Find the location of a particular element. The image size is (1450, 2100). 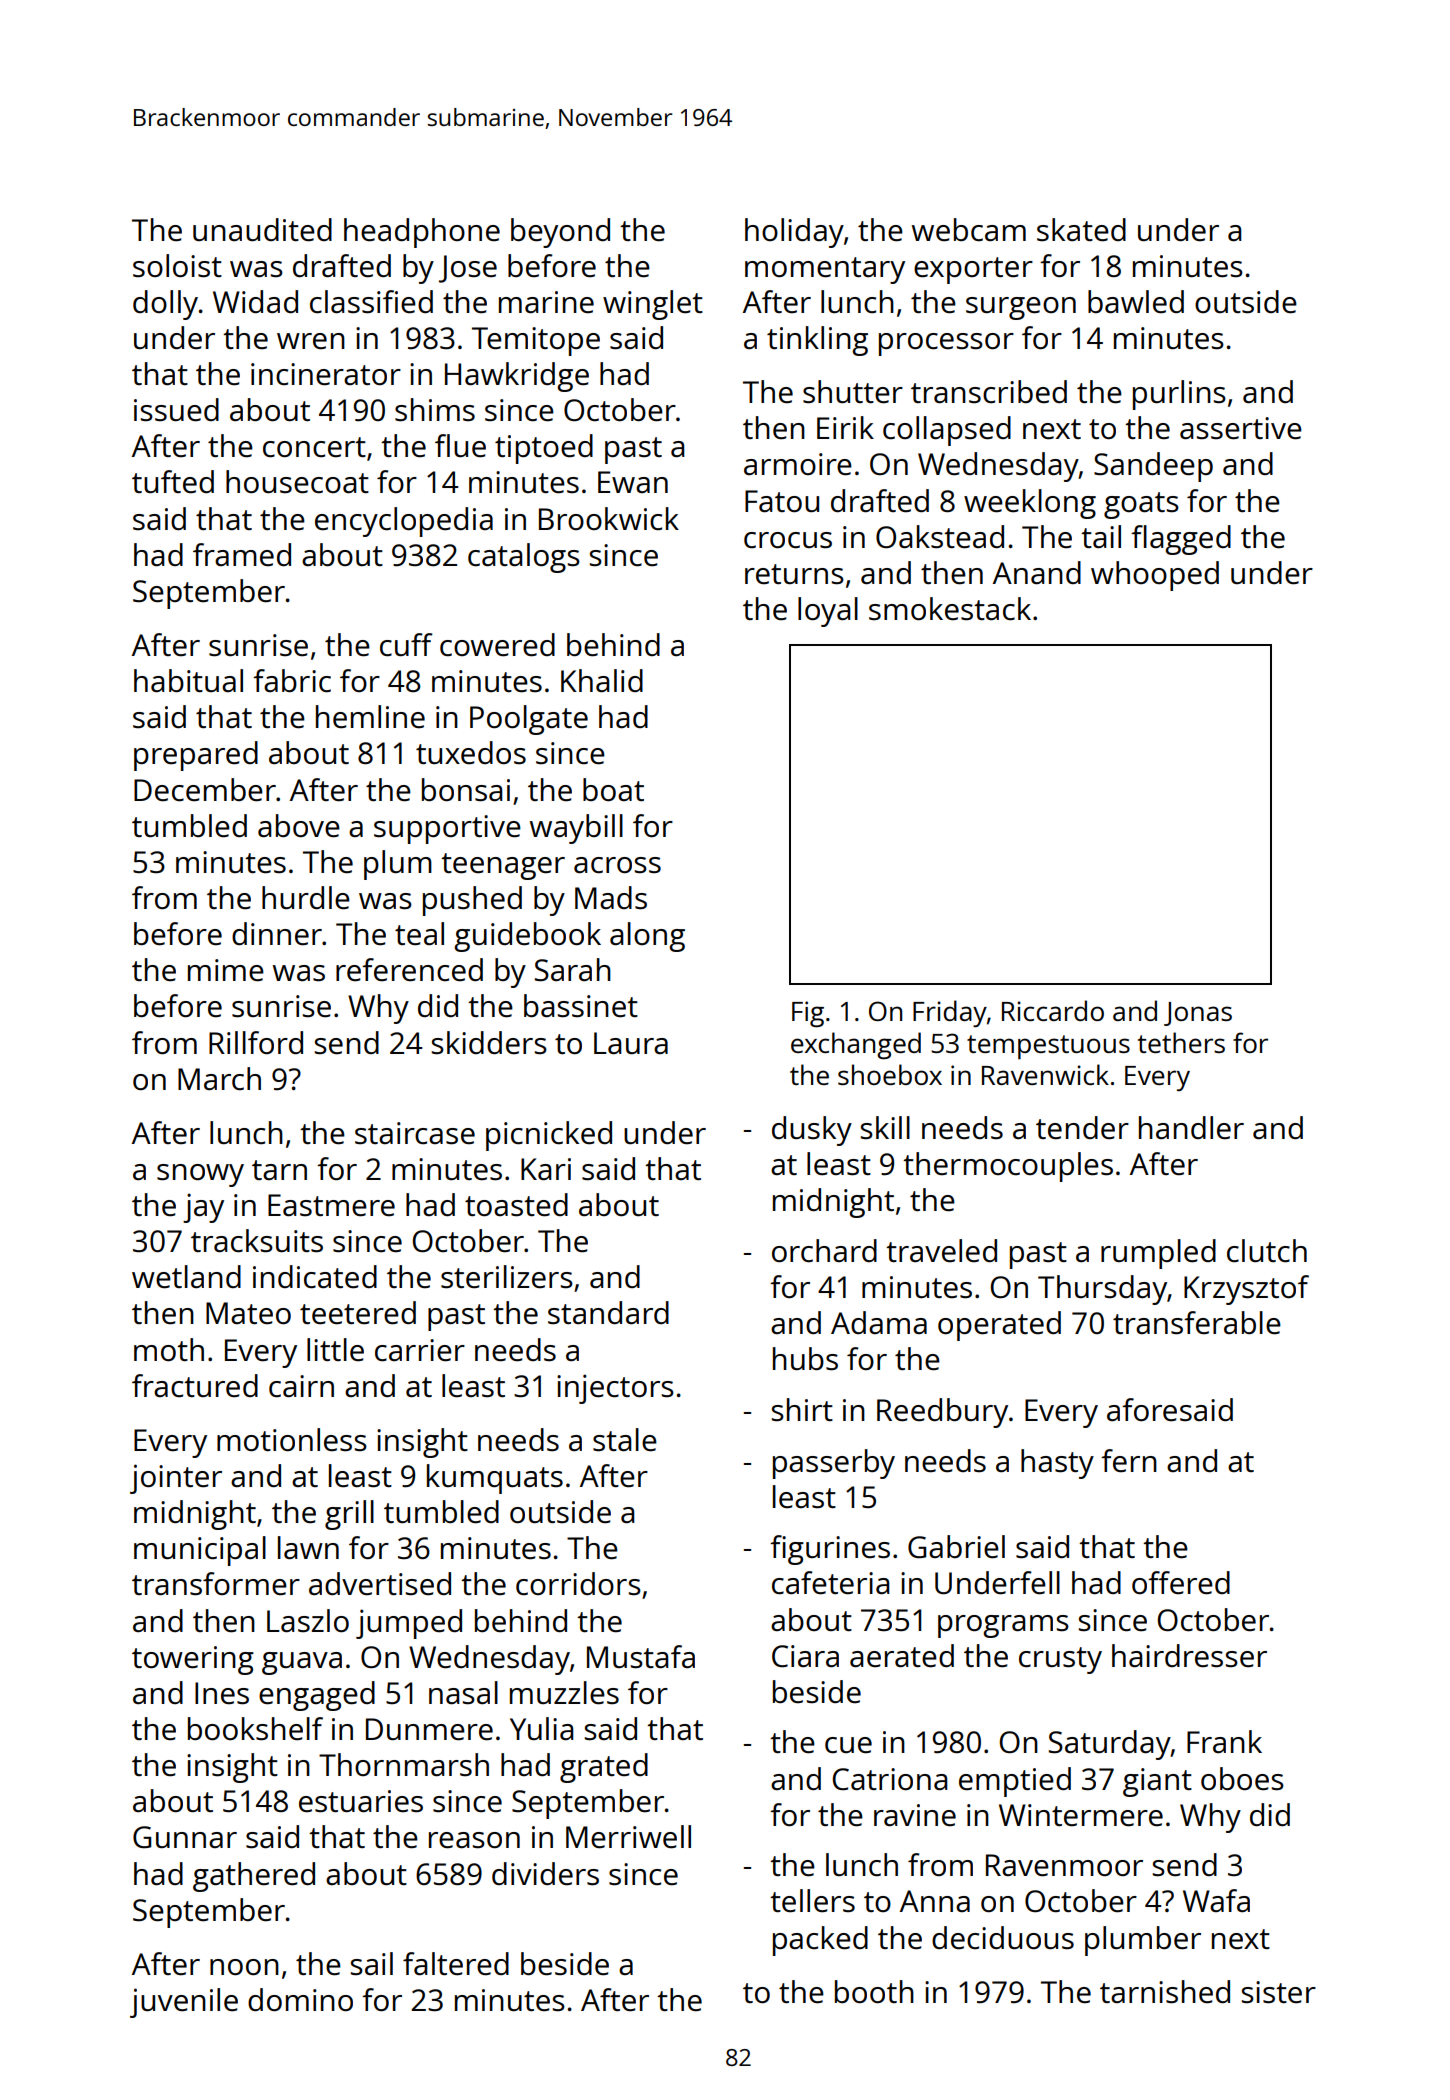

snowy is located at coordinates (200, 1175).
